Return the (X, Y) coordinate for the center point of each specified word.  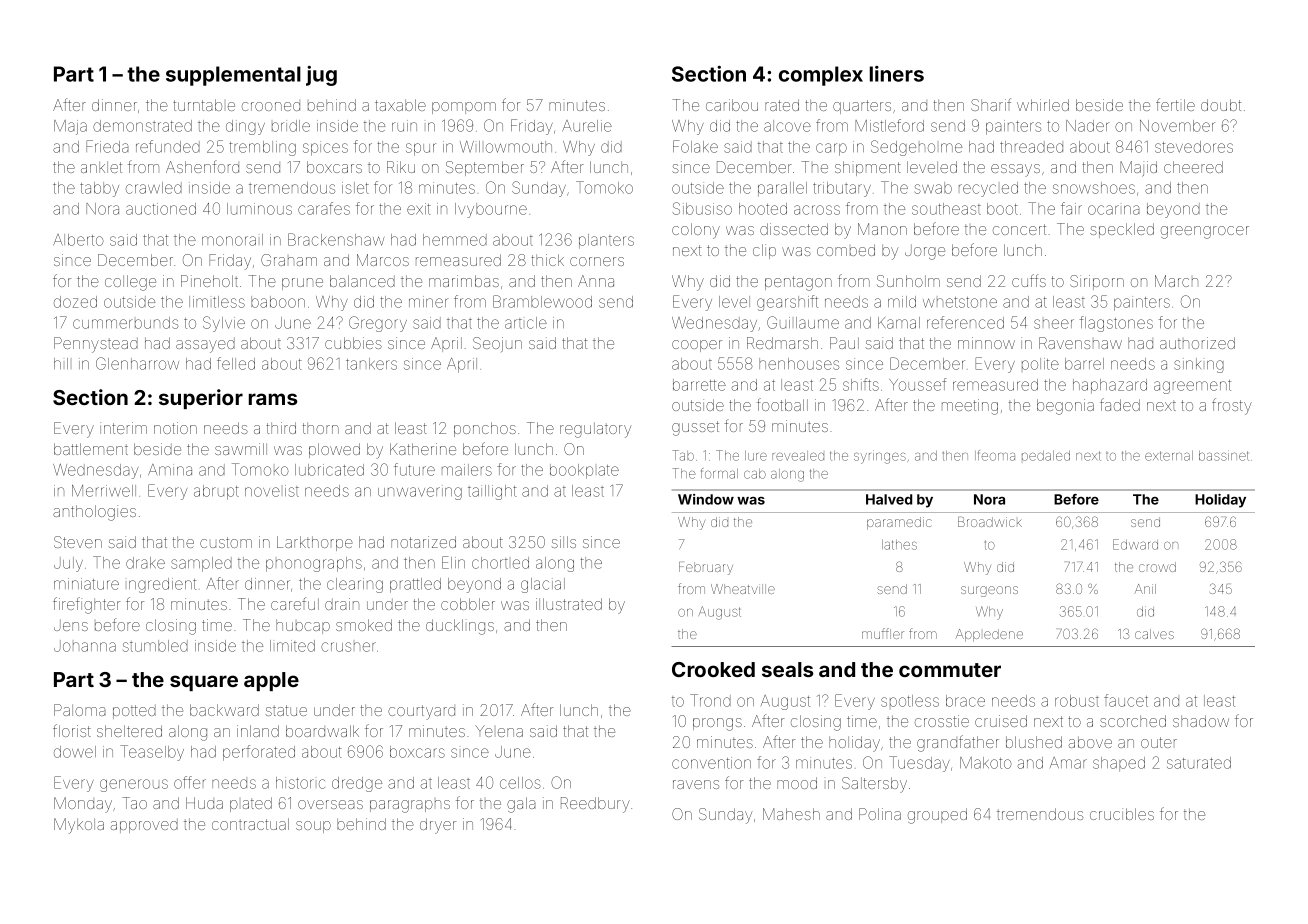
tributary (842, 189)
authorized (1197, 343)
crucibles (1122, 814)
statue (286, 710)
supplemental (233, 76)
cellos (520, 783)
